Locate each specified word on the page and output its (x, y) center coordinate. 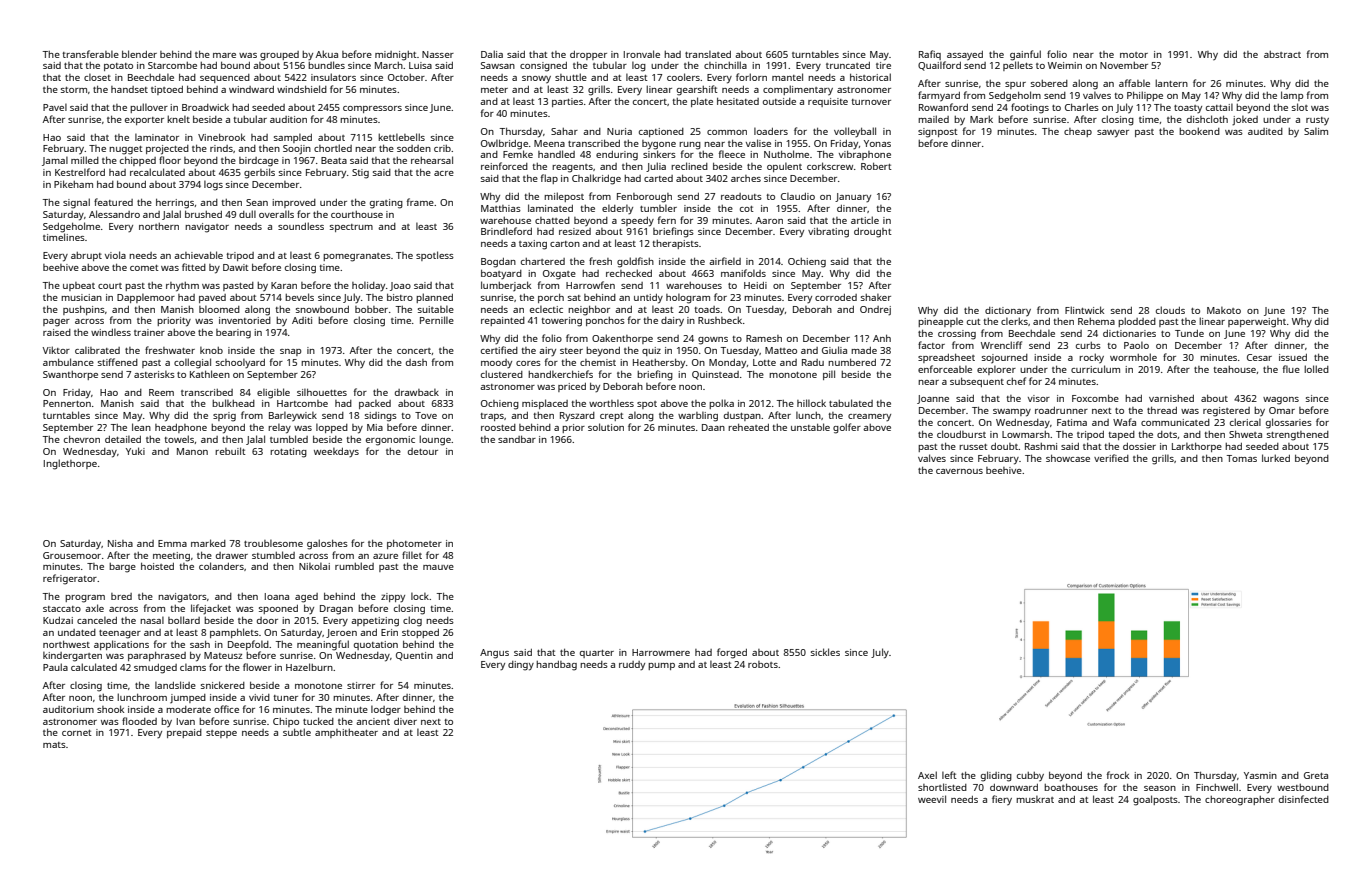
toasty (1188, 109)
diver (405, 721)
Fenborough (644, 198)
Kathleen (210, 374)
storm (74, 90)
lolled (1316, 369)
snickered (223, 685)
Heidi (755, 285)
